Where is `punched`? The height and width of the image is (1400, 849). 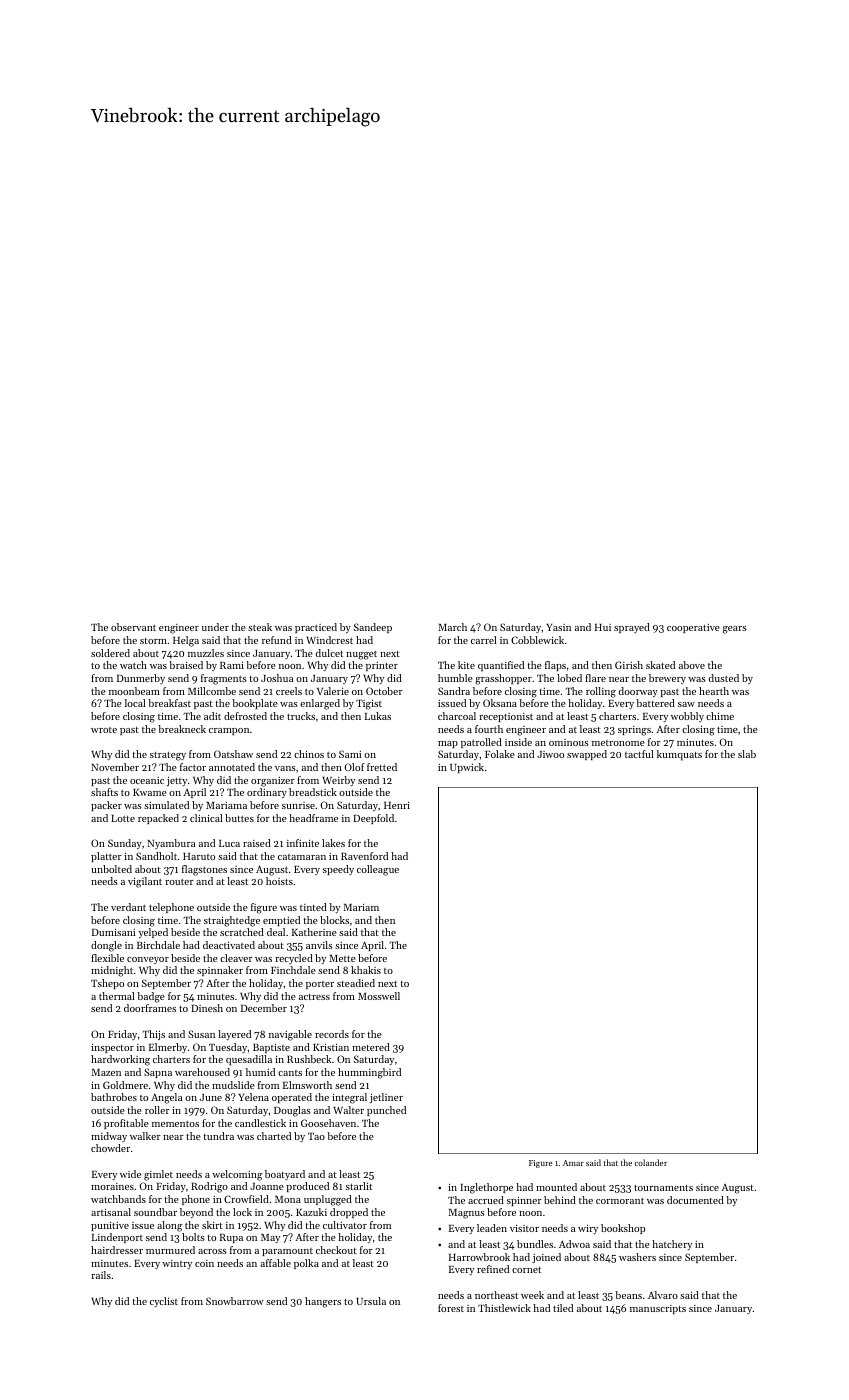
punched is located at coordinates (386, 1111).
